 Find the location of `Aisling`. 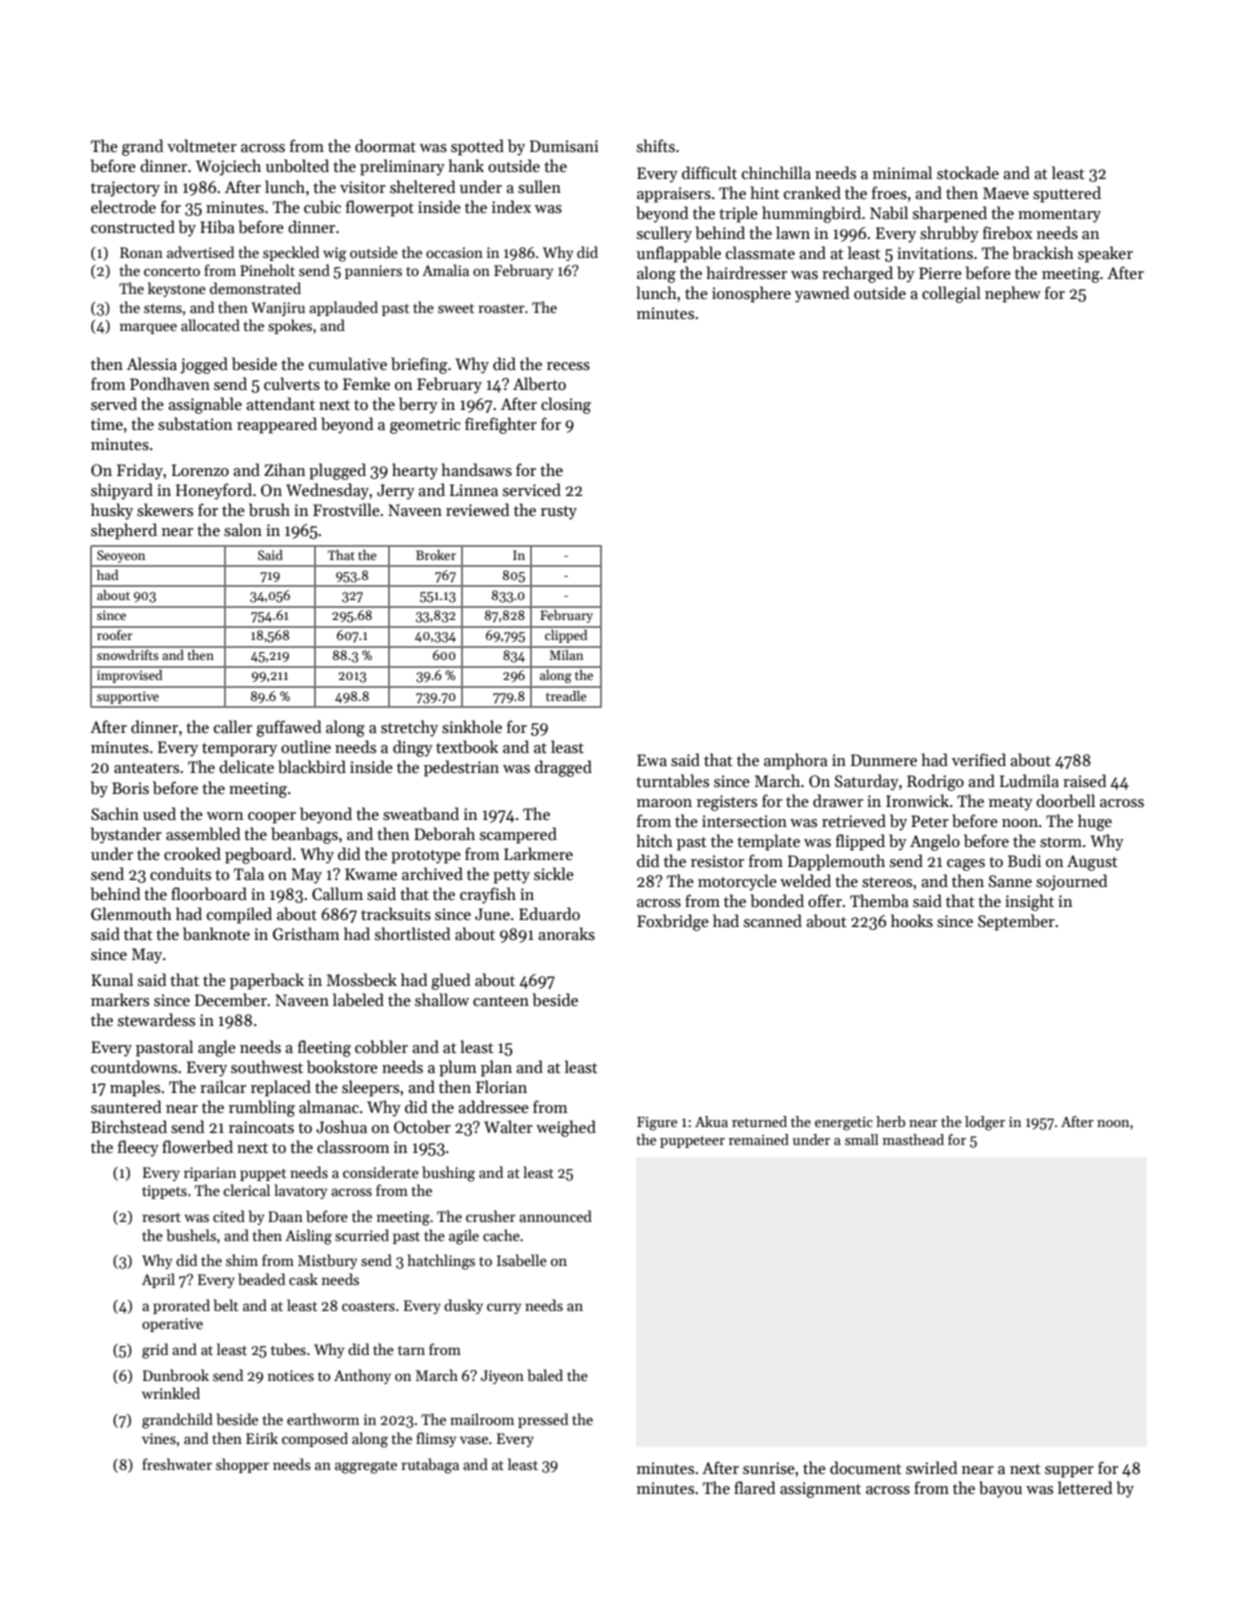

Aisling is located at coordinates (308, 1237).
